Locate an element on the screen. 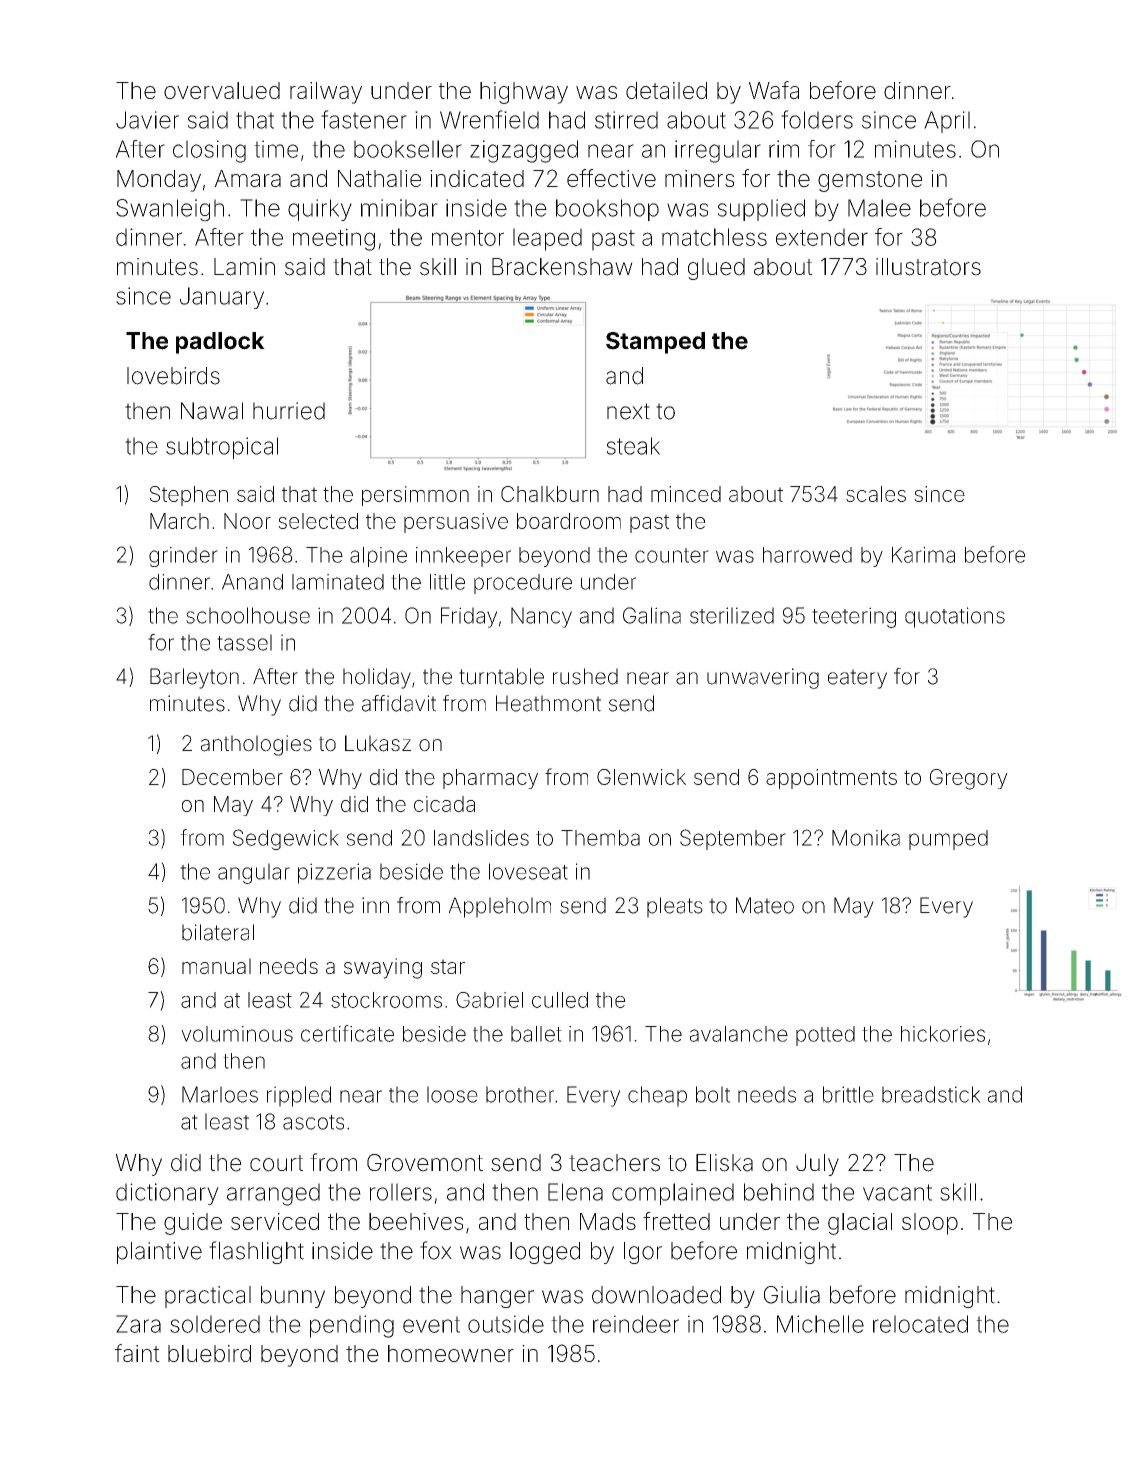  tassel is located at coordinates (244, 642).
